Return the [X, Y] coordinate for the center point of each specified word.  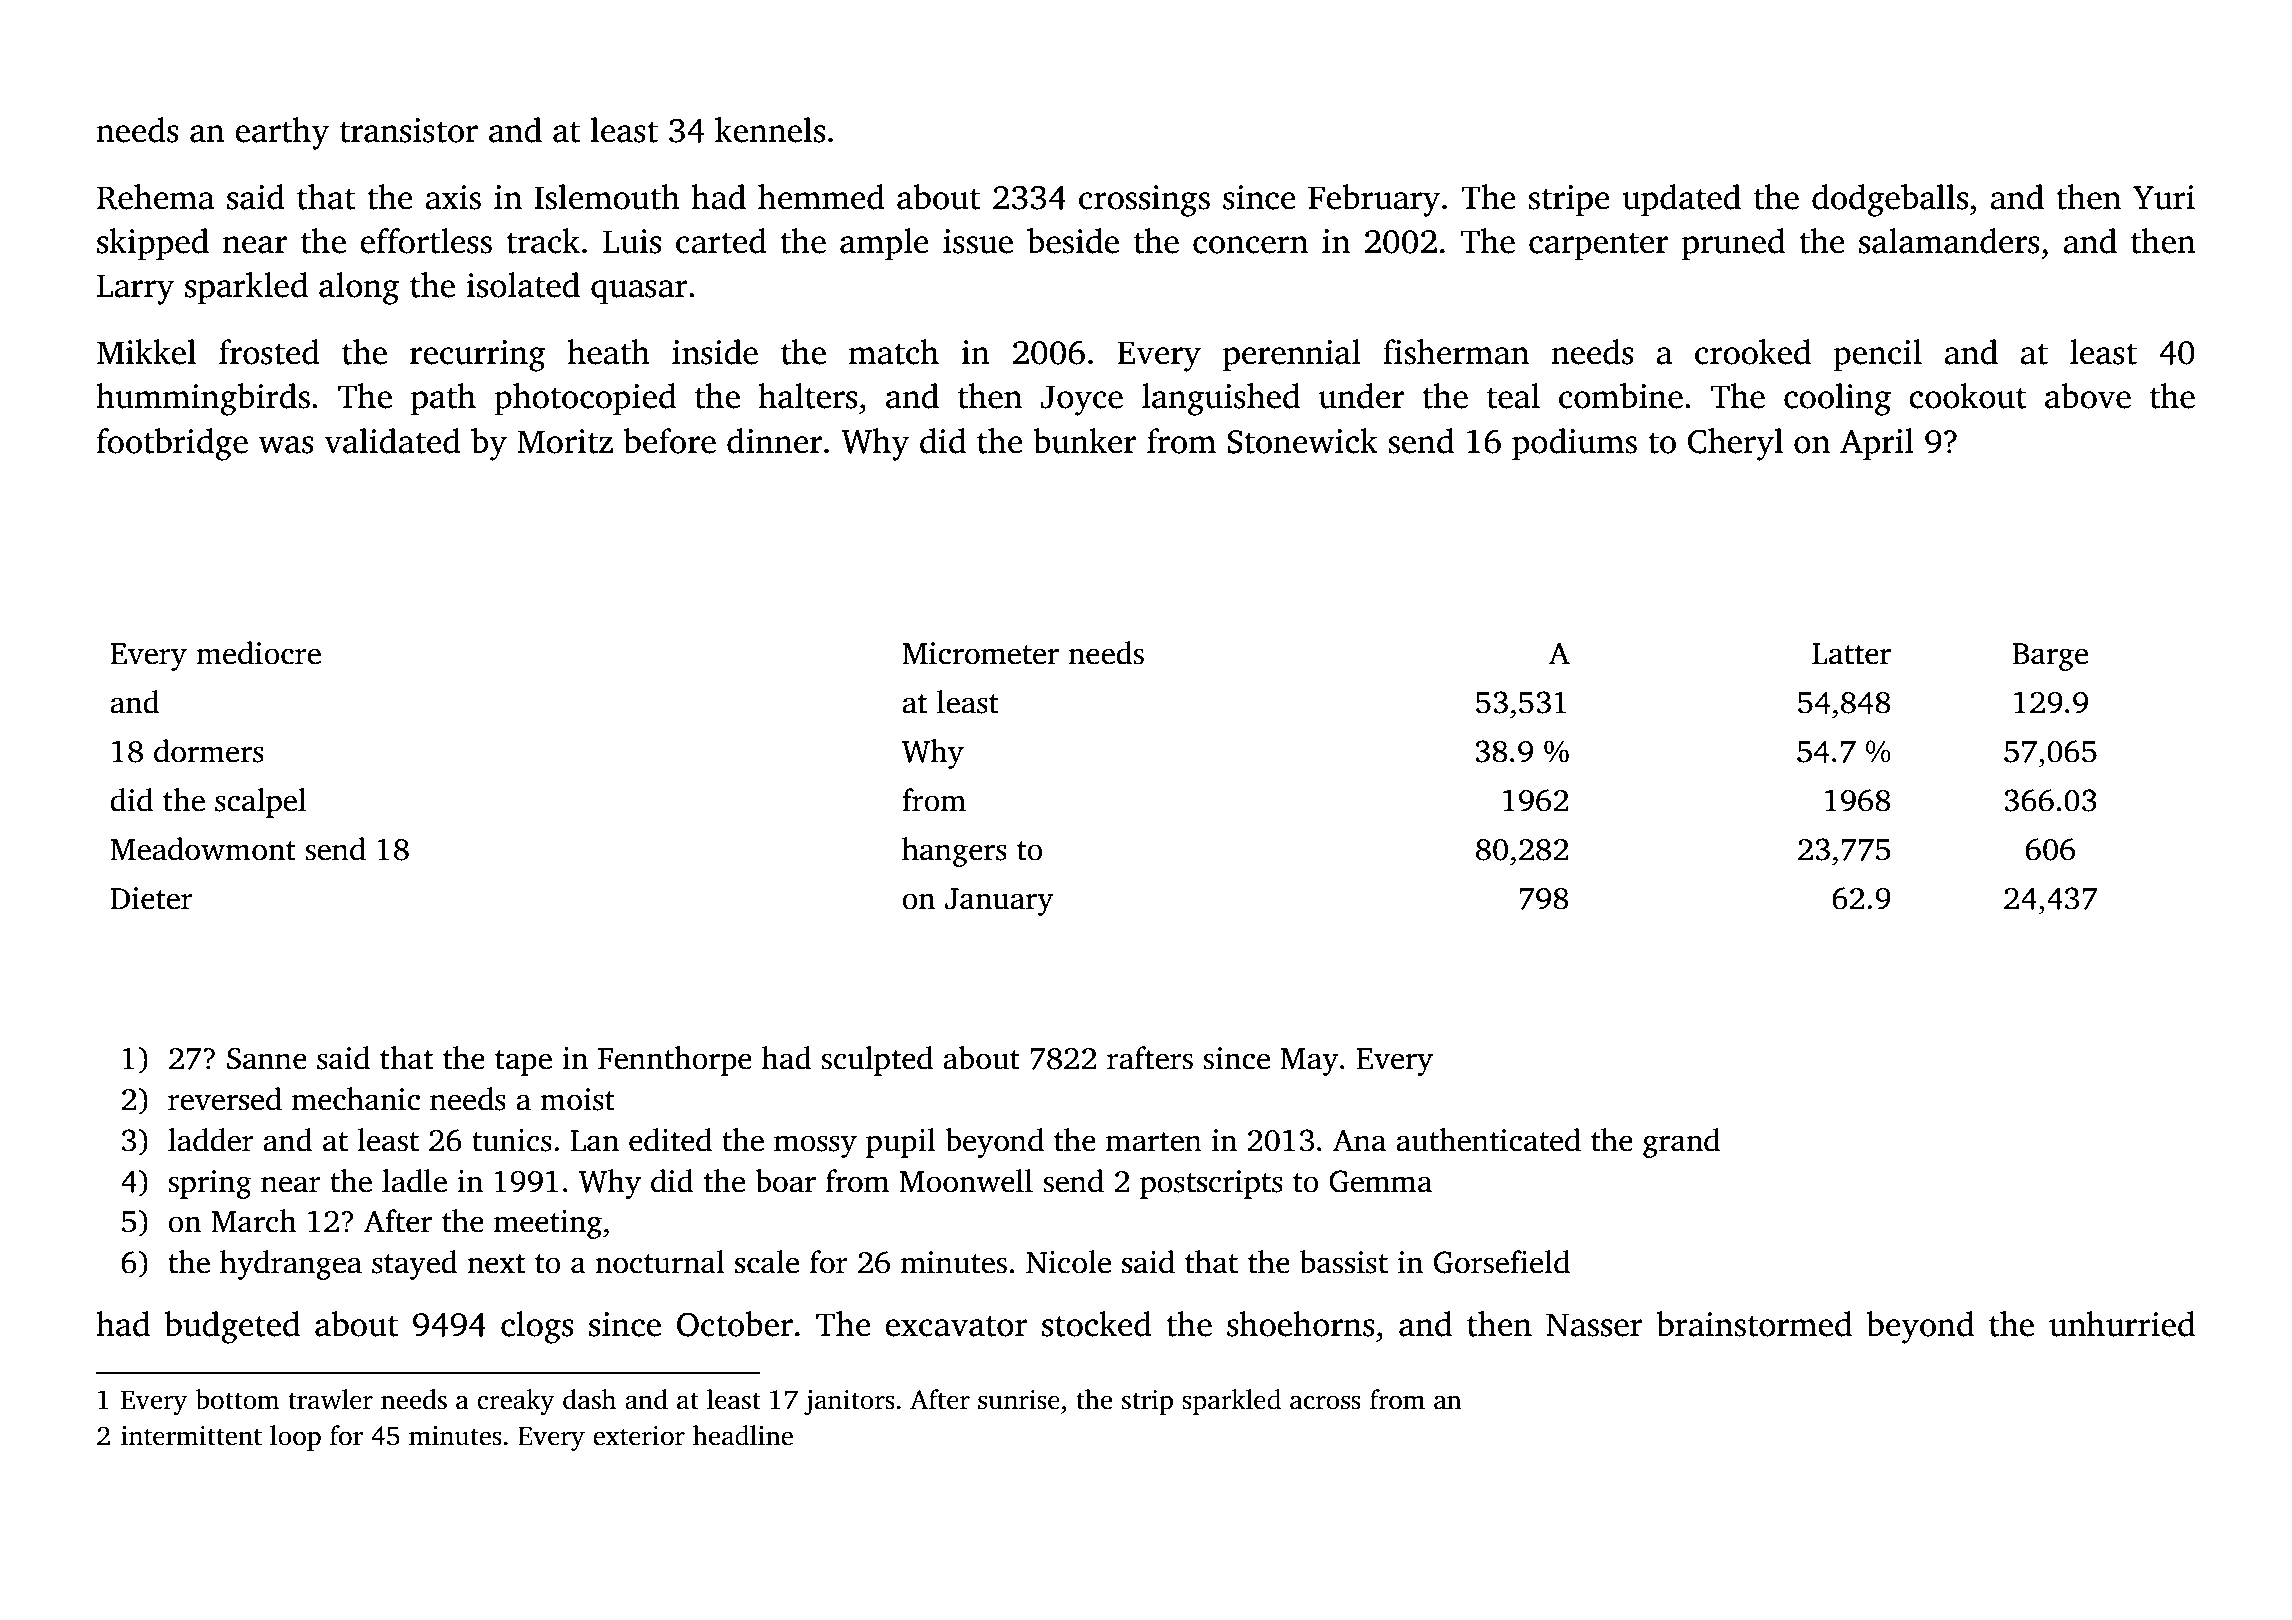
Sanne [267, 1059]
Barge [2050, 657]
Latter [1851, 654]
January [999, 902]
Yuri [2164, 197]
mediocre [258, 653]
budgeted [232, 1327]
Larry [135, 289]
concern [1250, 245]
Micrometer [980, 653]
